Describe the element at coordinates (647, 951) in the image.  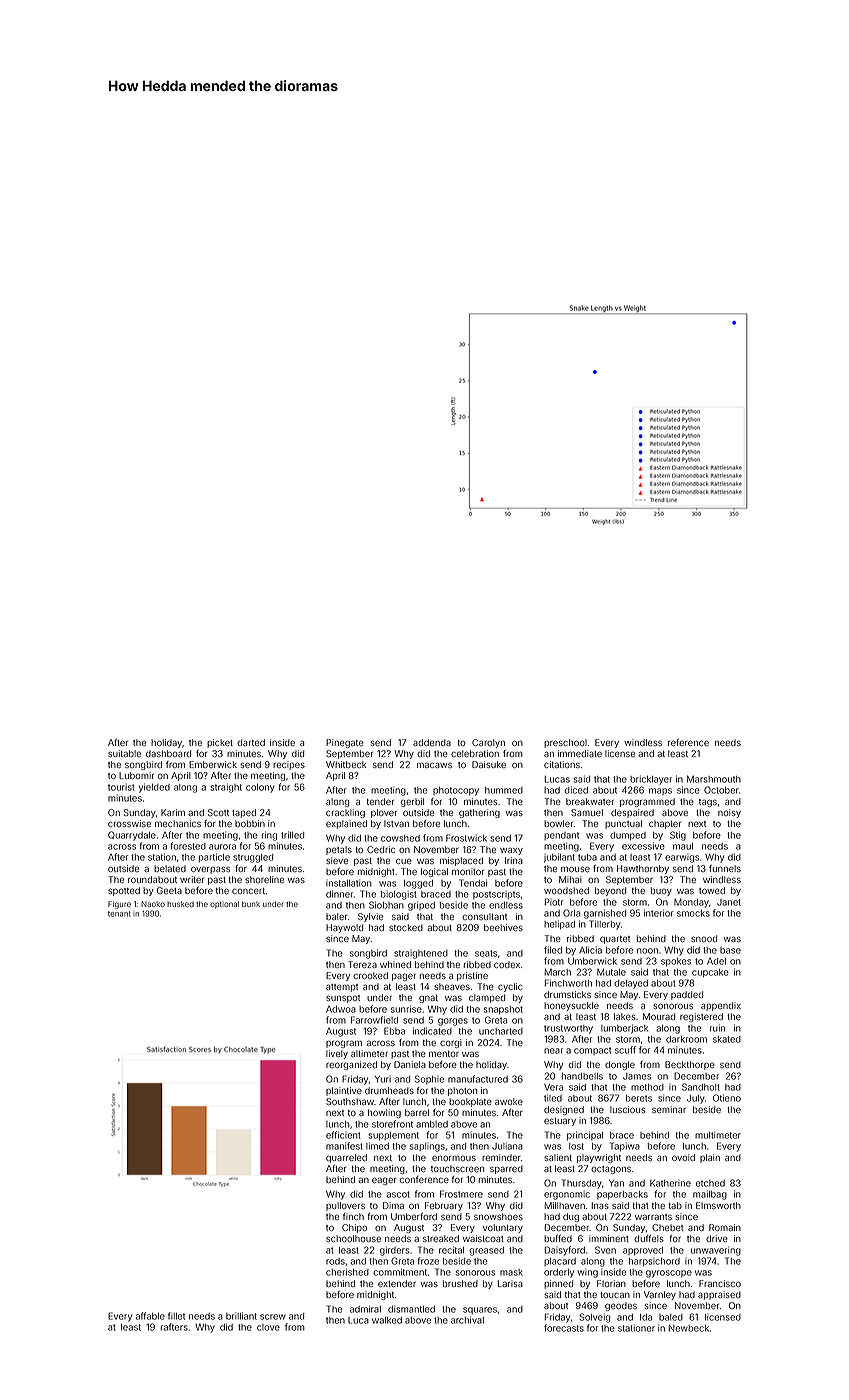
I see `noon` at that location.
